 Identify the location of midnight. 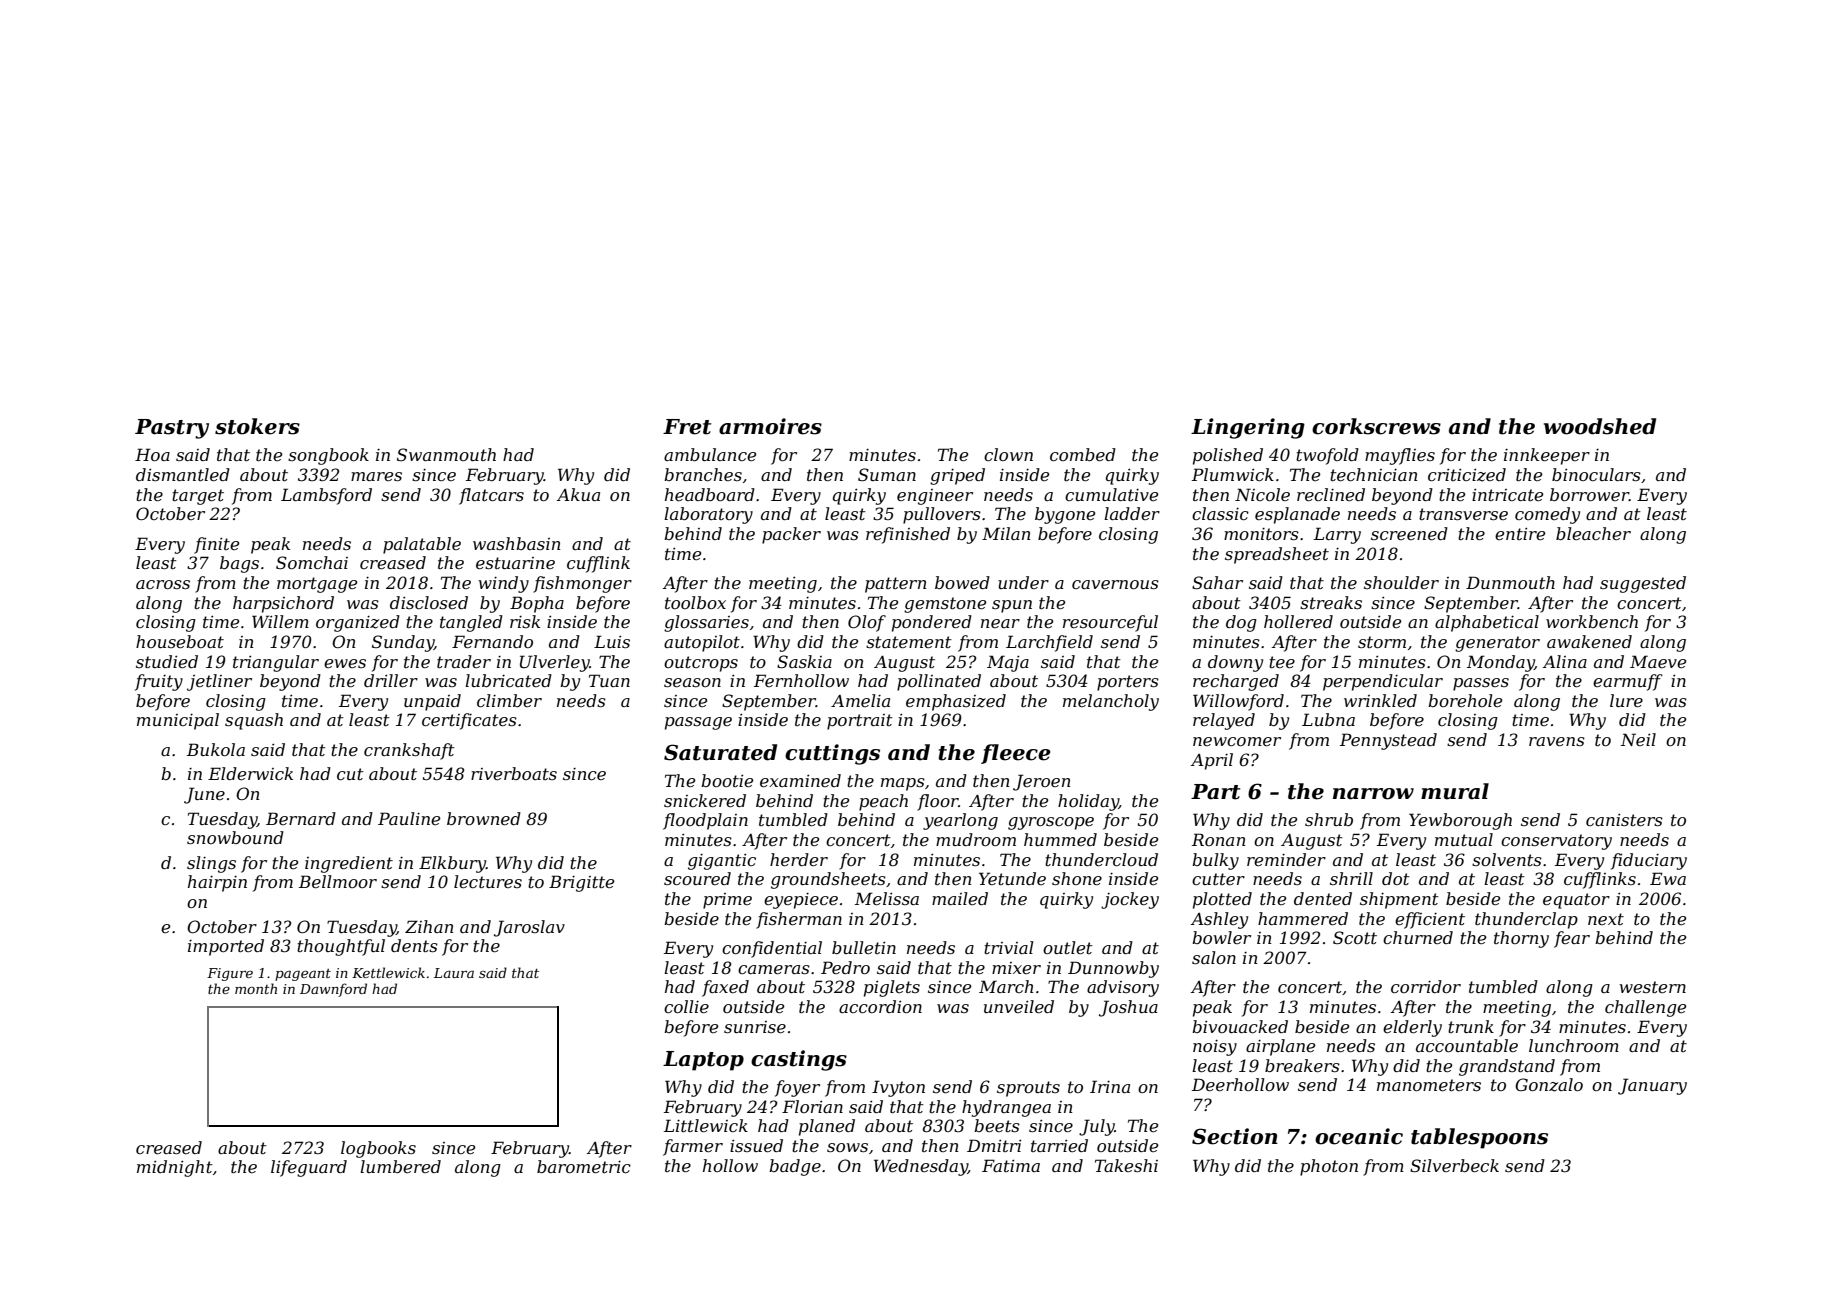
(175, 1168).
